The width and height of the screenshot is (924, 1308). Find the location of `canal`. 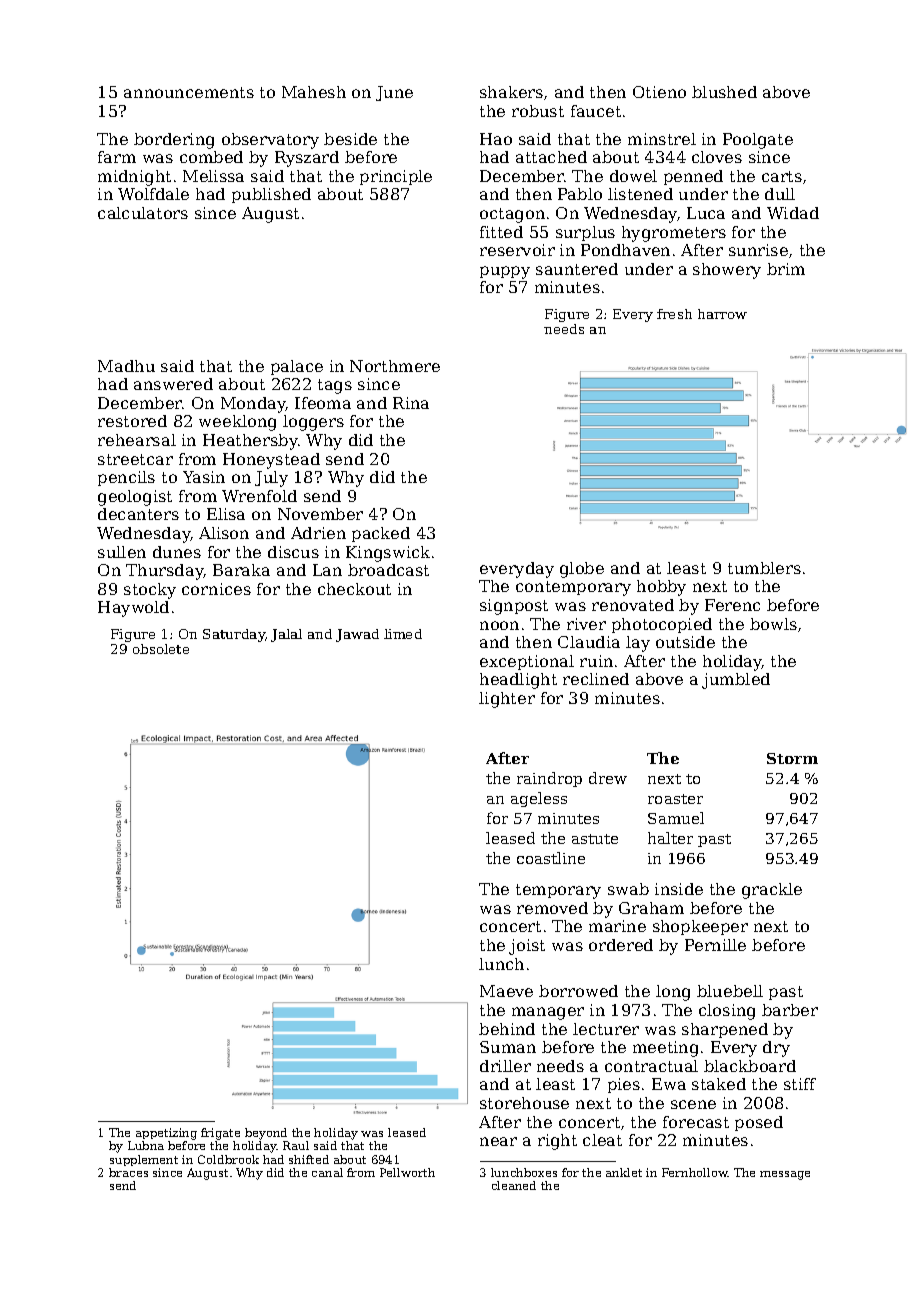

canal is located at coordinates (327, 1172).
